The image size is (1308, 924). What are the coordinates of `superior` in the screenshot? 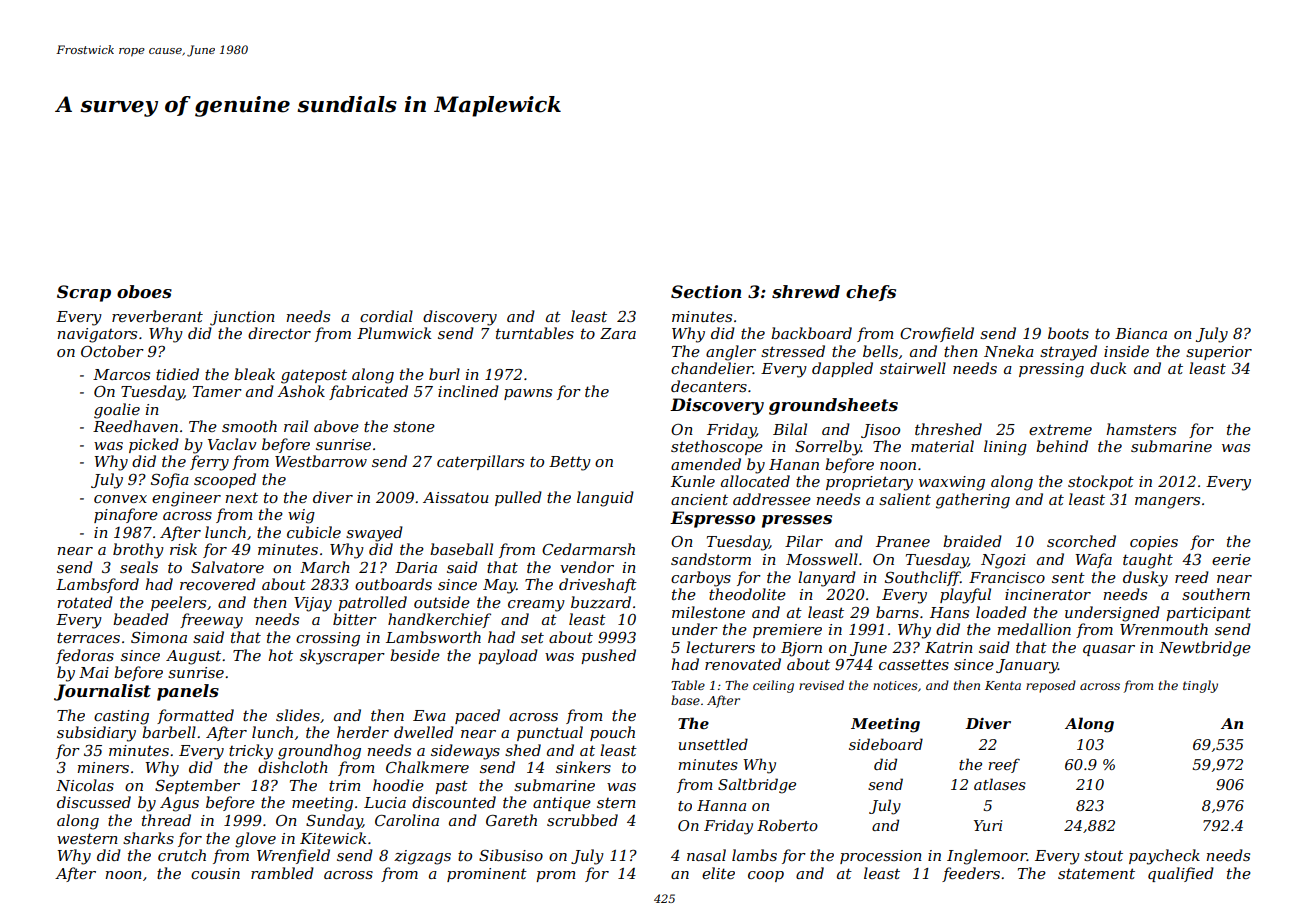 It's located at (1219, 353).
